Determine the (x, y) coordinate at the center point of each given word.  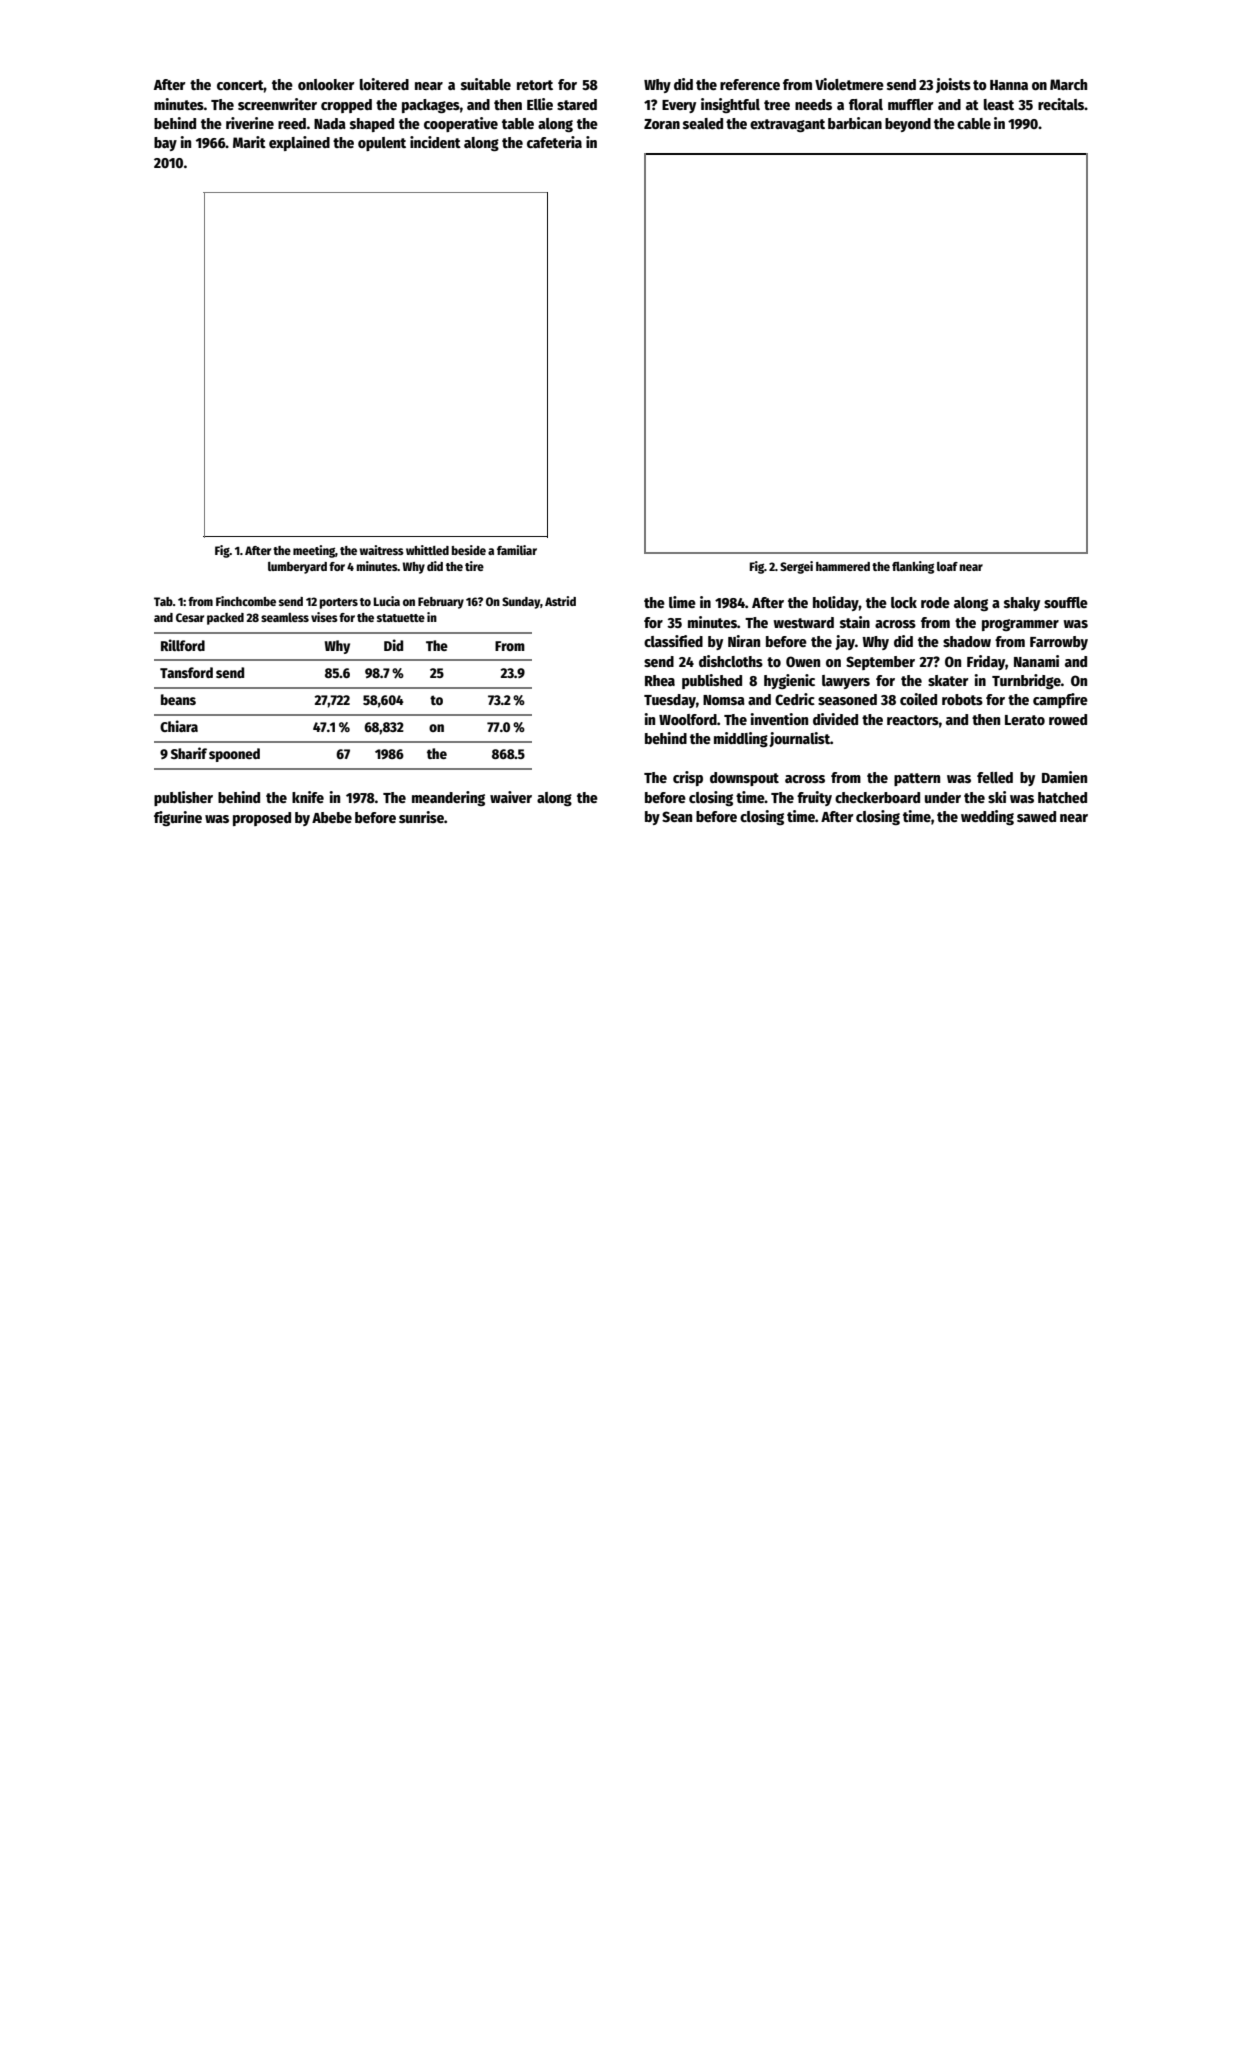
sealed (703, 123)
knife (308, 797)
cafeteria (554, 142)
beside (469, 550)
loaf (947, 566)
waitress (382, 550)
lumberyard (297, 568)
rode (935, 602)
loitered (384, 84)
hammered (843, 566)
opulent (382, 144)
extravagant (787, 125)
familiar (517, 550)
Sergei (796, 567)
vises (324, 617)
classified (673, 641)
